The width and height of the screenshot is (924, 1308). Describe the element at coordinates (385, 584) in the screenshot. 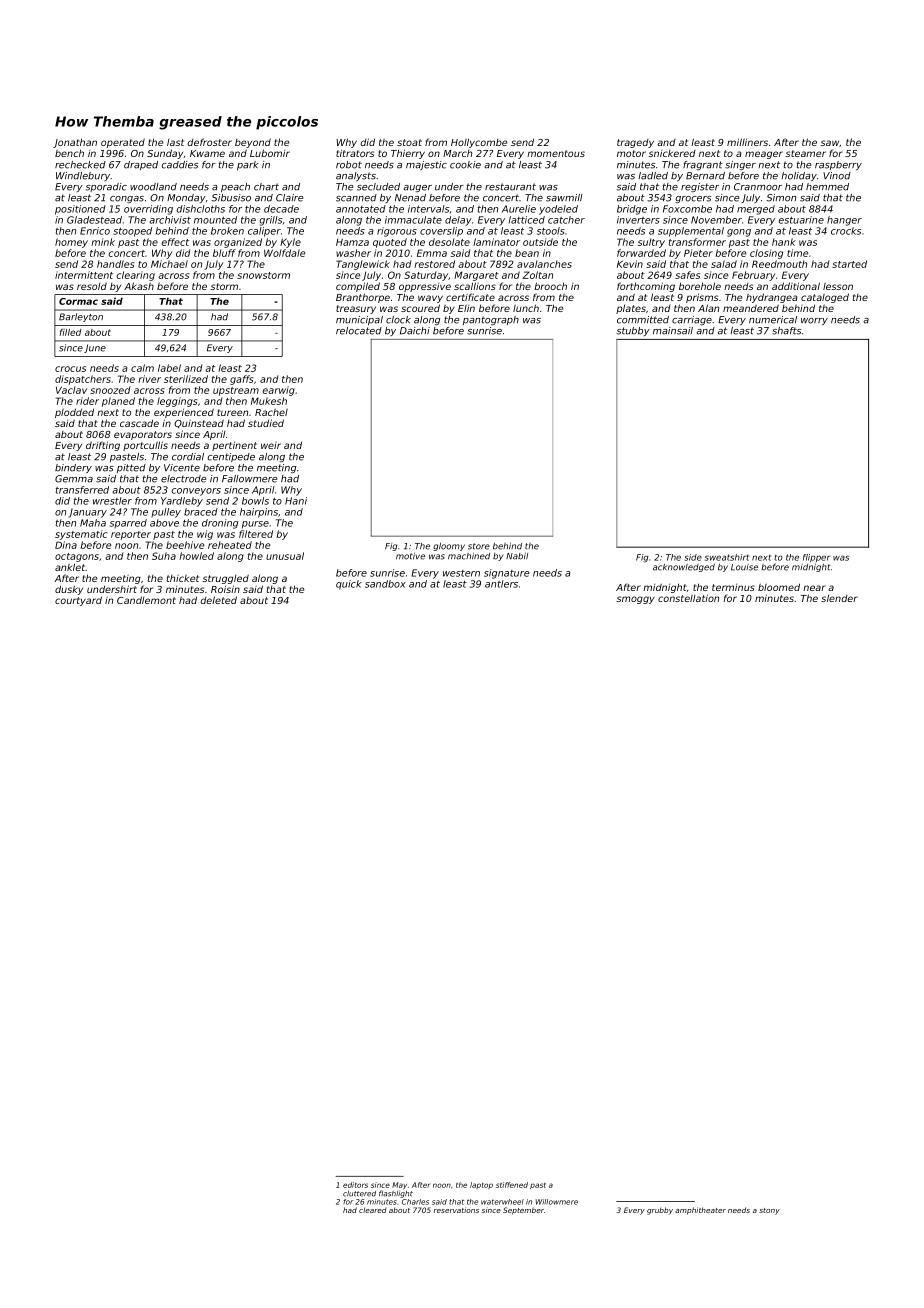

I see `sandbox` at that location.
